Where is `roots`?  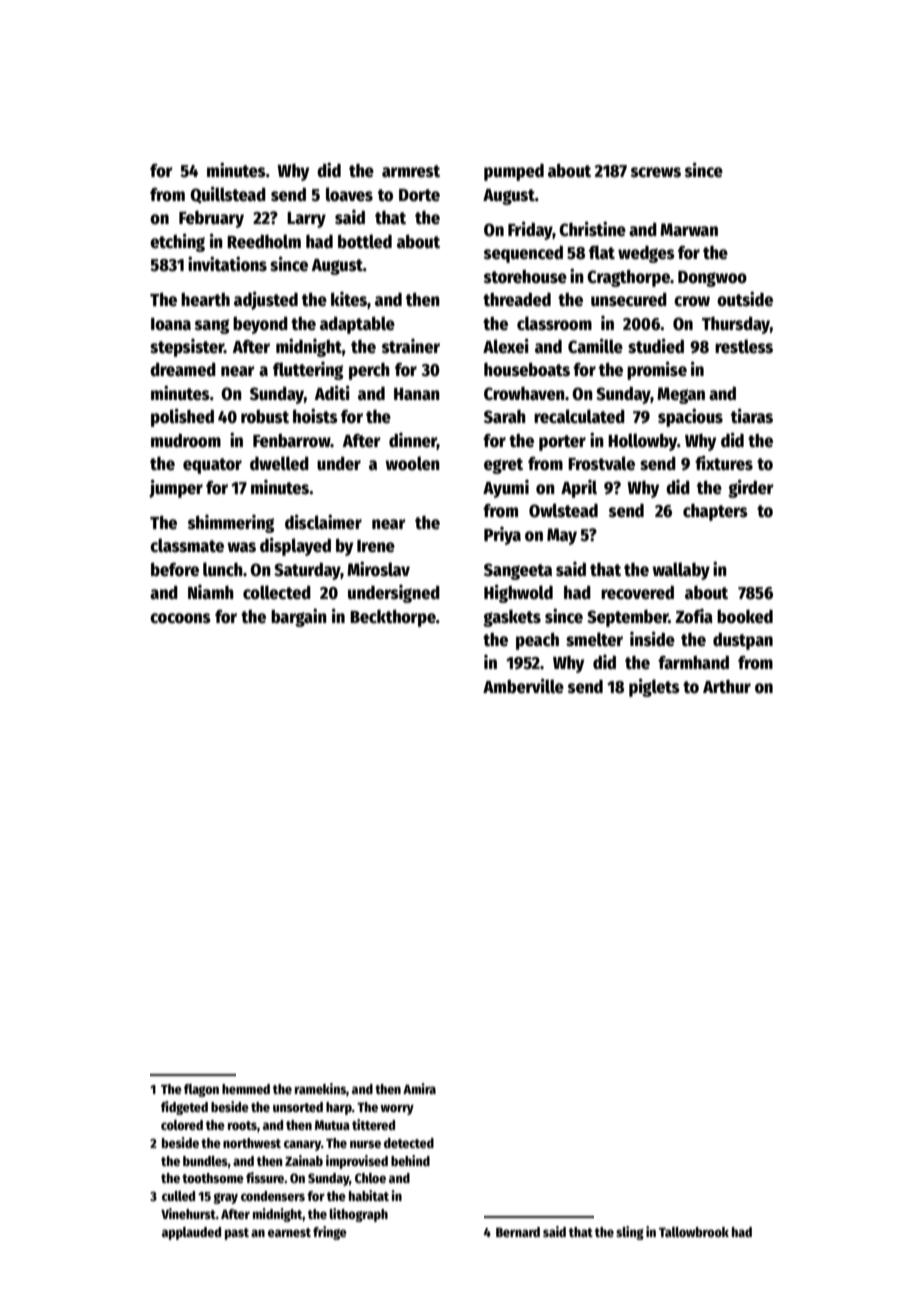 roots is located at coordinates (242, 1125).
